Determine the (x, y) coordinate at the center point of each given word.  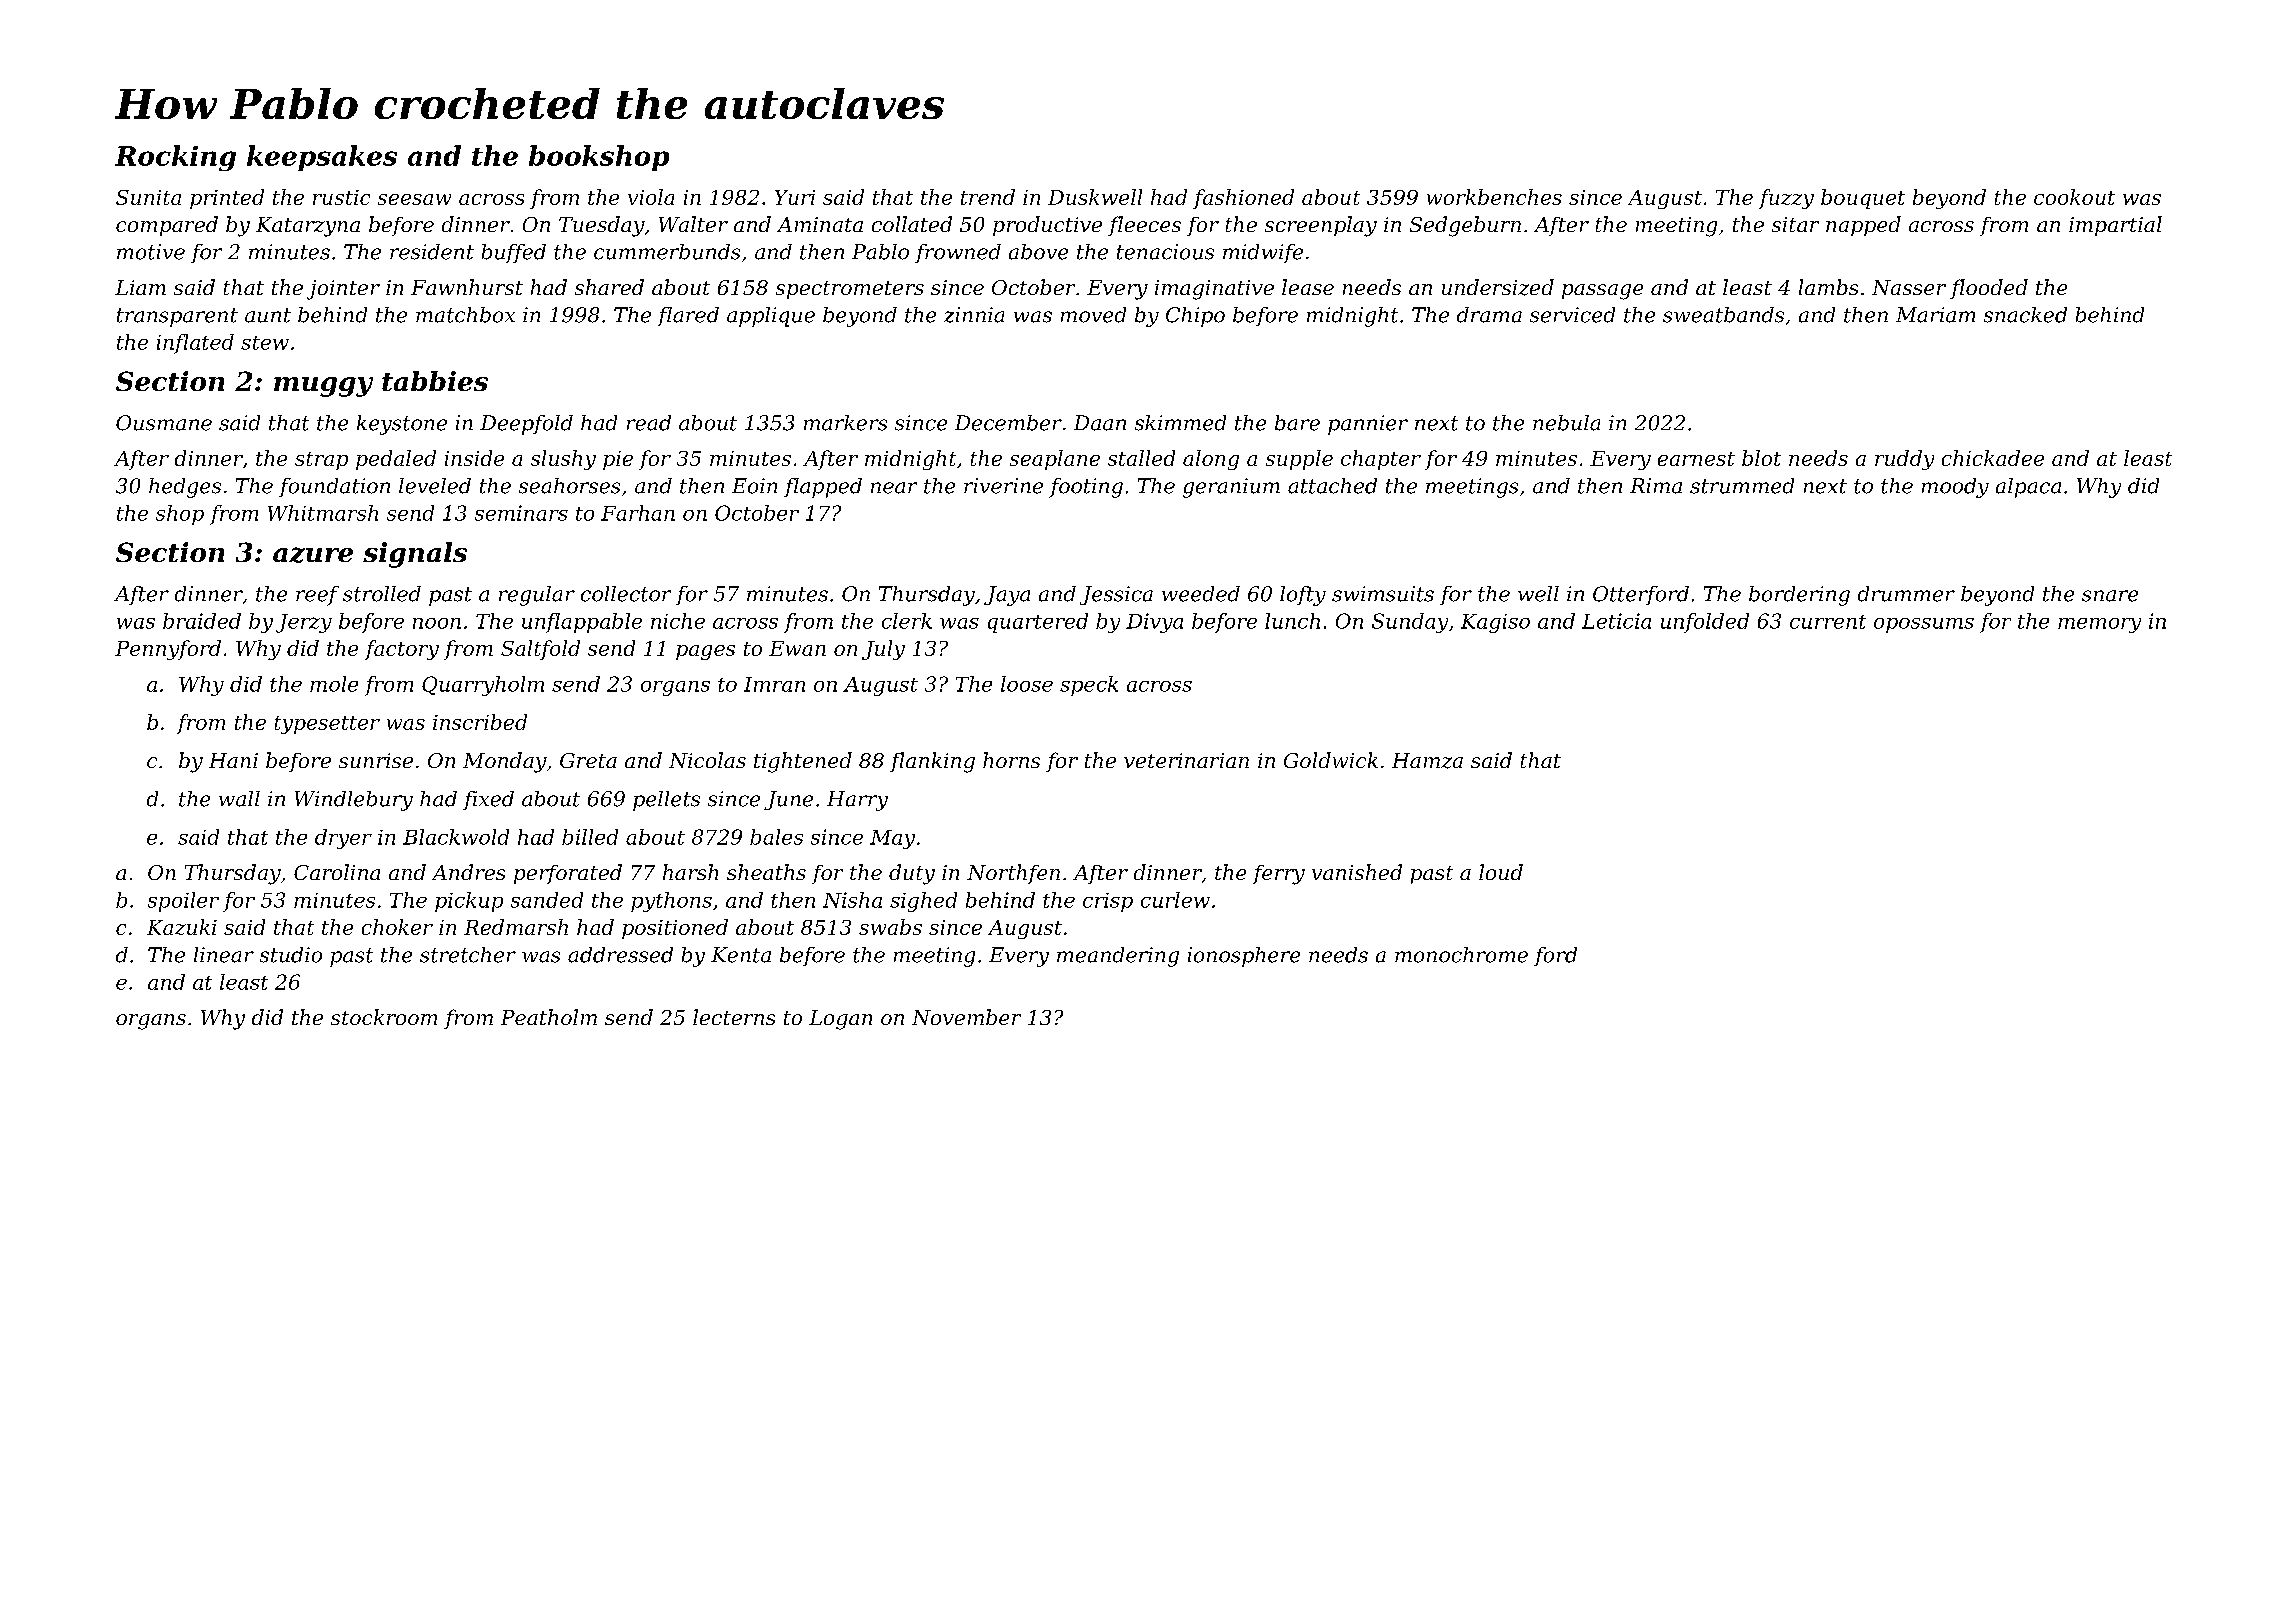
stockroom (384, 1017)
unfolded (1705, 623)
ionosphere (1244, 957)
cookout (2074, 197)
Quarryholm (483, 686)
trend (988, 197)
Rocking (175, 158)
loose (1027, 684)
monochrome (1461, 955)
